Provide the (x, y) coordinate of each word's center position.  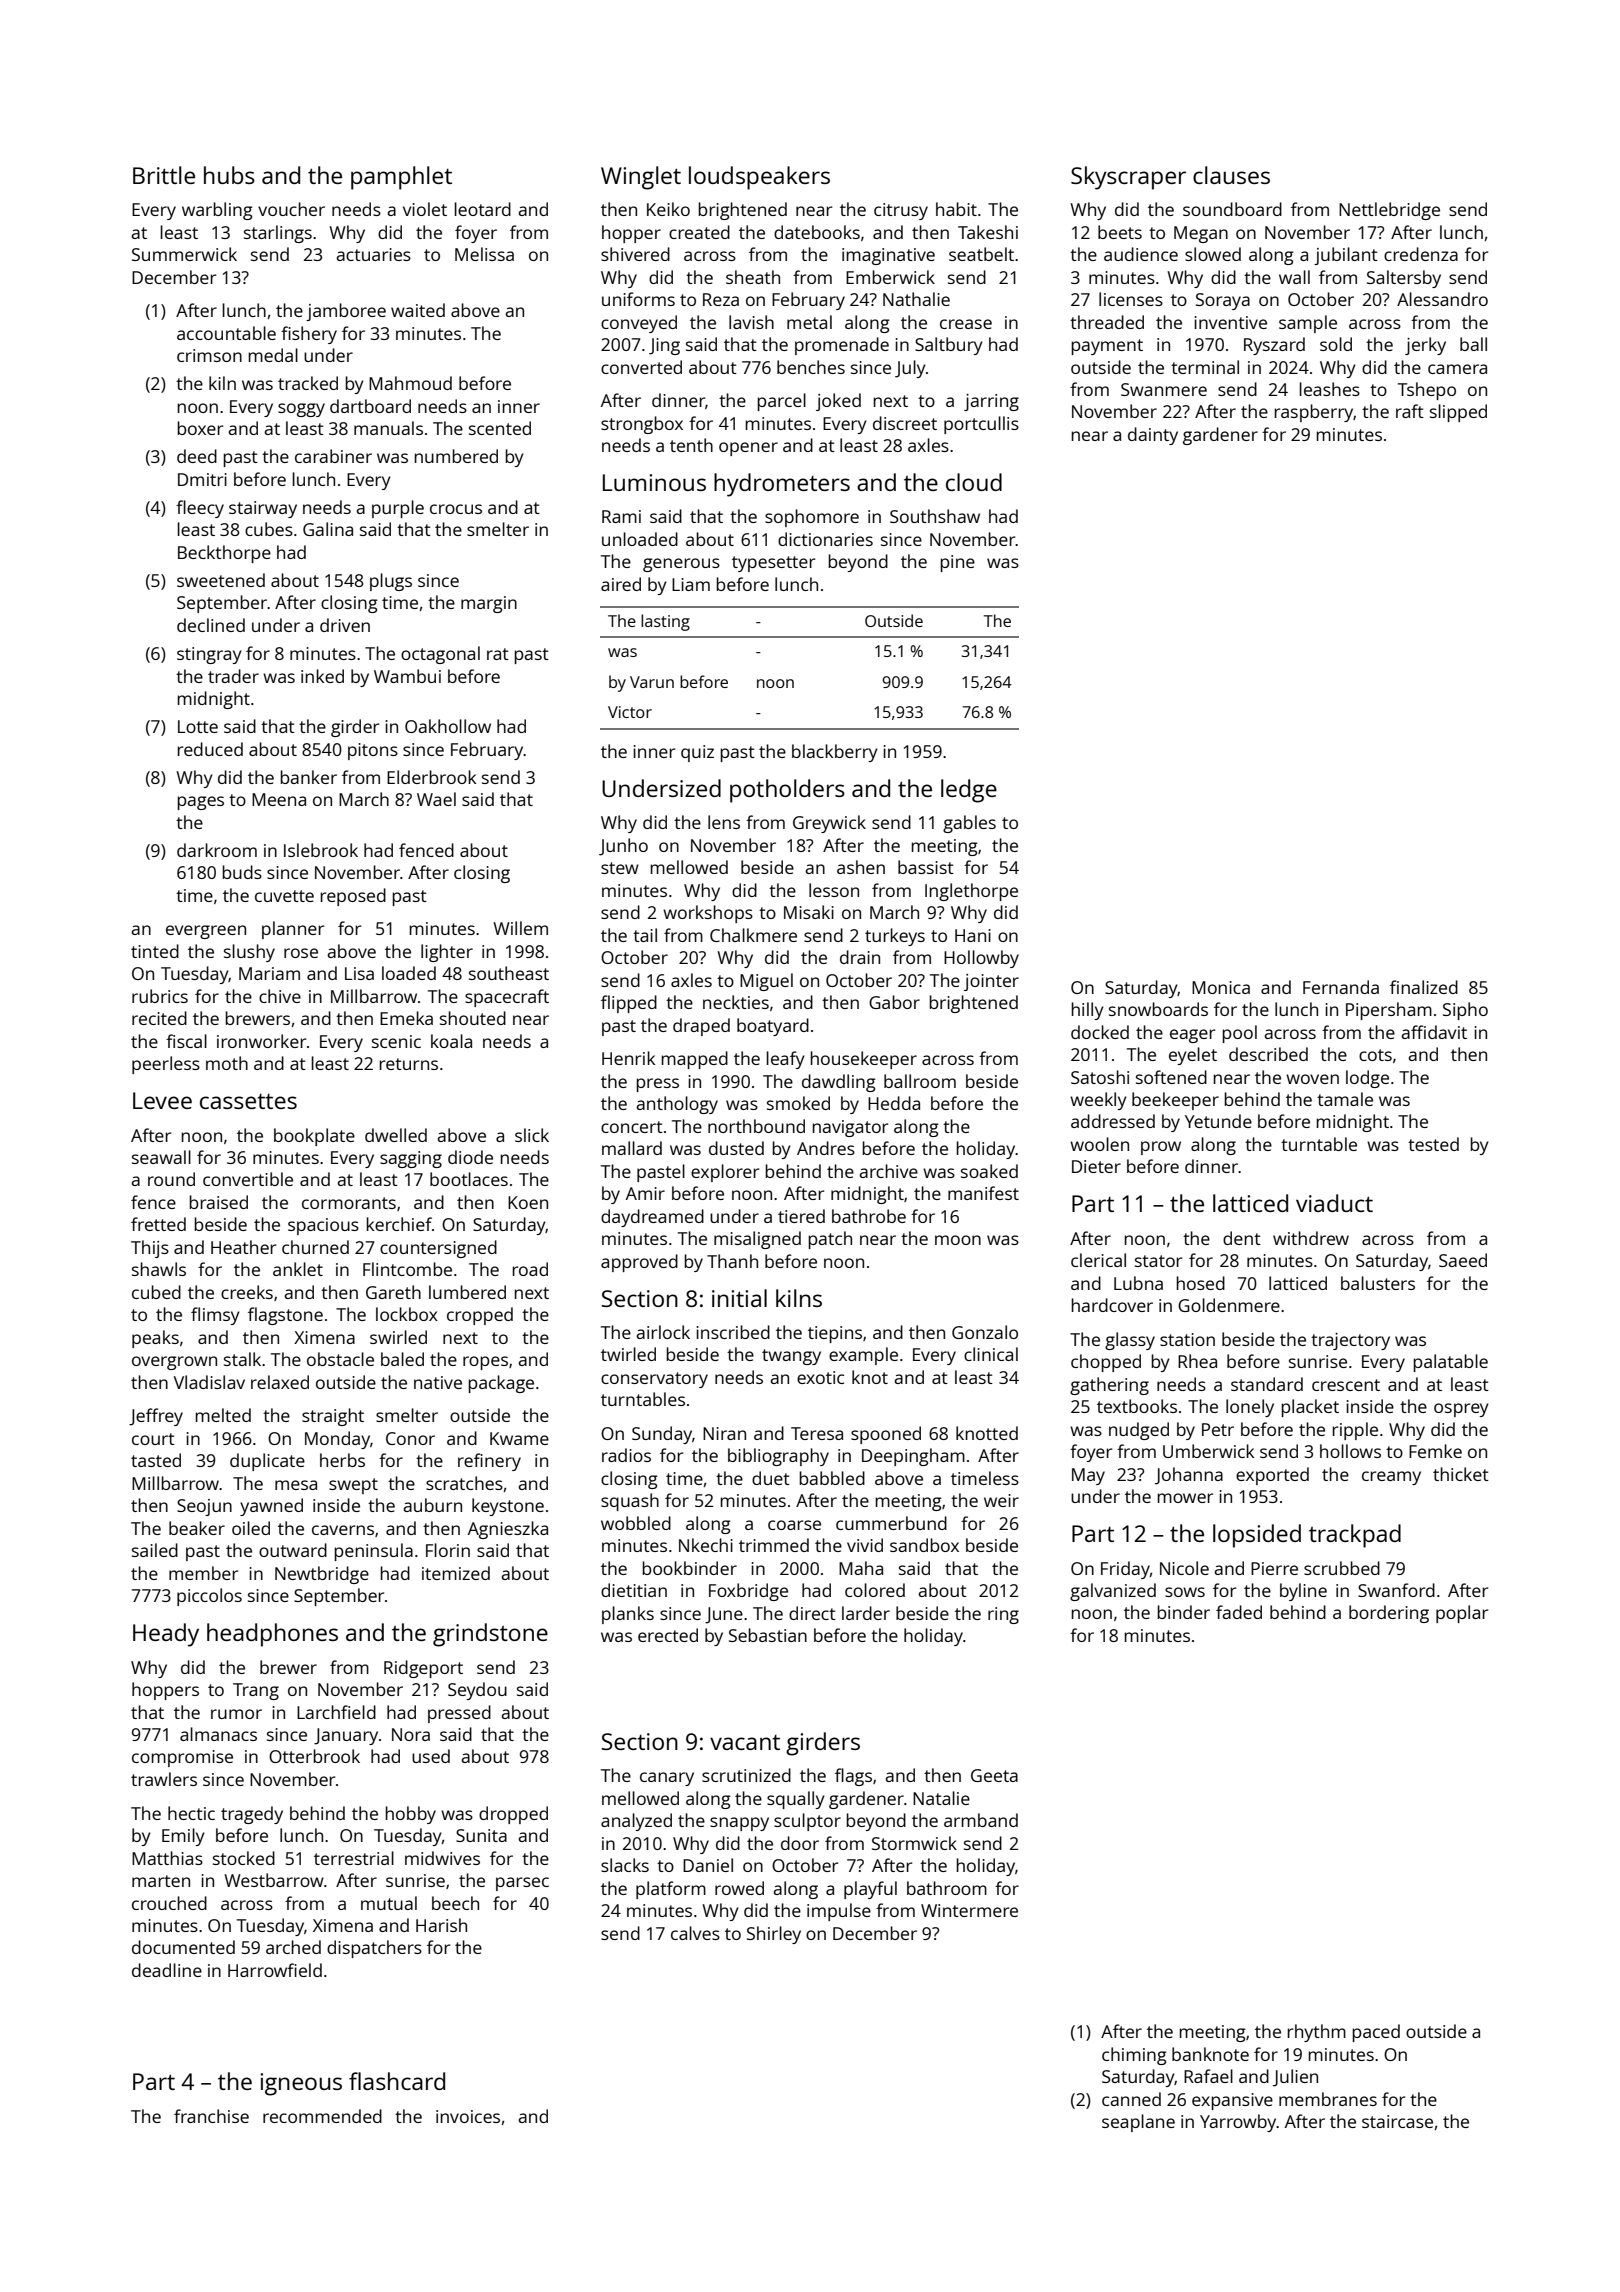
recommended (322, 2116)
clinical (991, 1354)
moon (958, 1240)
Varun (652, 682)
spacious (323, 1226)
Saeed (1463, 1260)
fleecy (200, 509)
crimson (209, 355)
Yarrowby (1238, 2123)
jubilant (1346, 256)
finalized (1424, 987)
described (1268, 1054)
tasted (156, 1460)
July (910, 369)
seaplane (1138, 2123)
